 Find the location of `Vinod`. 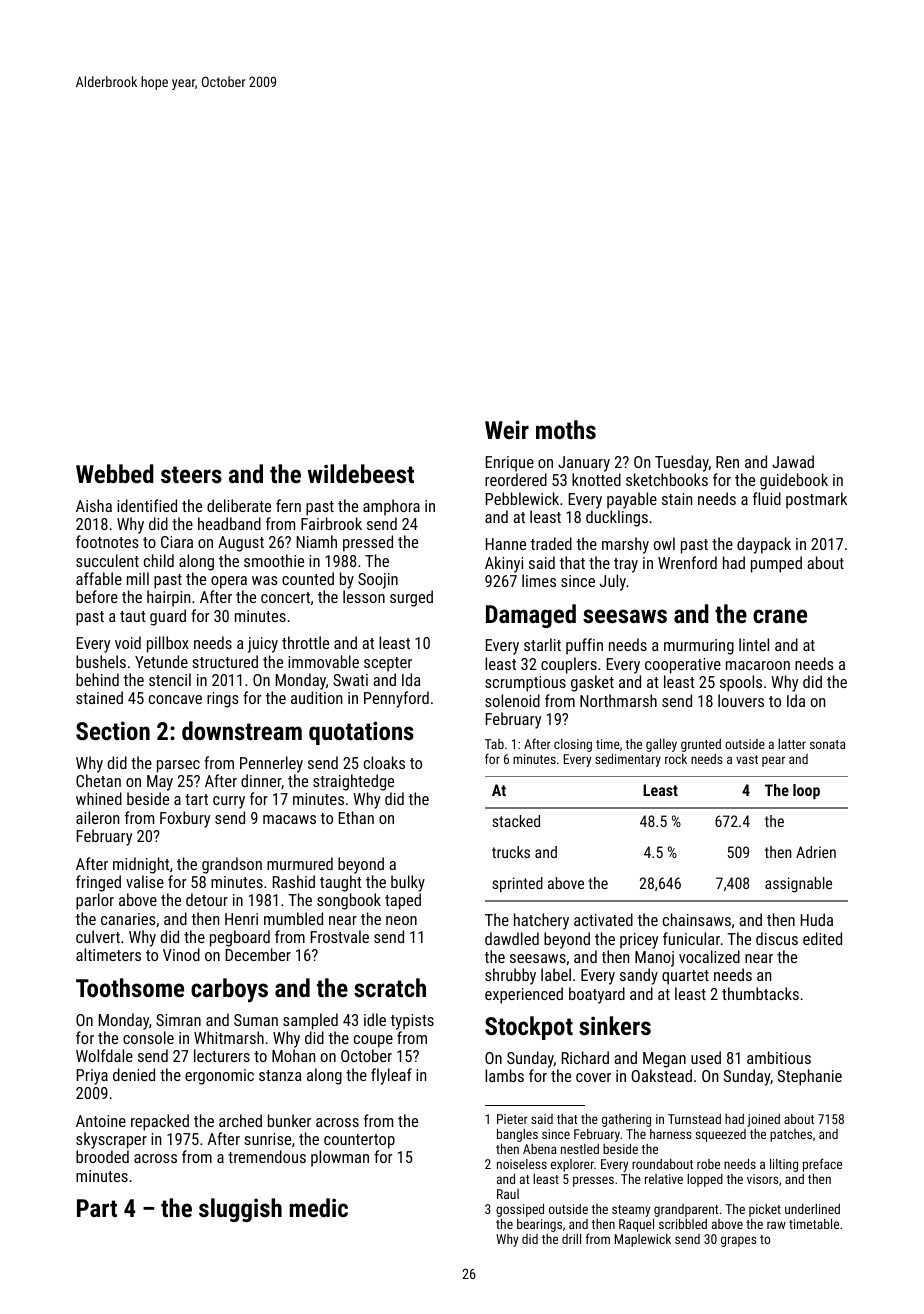

Vinod is located at coordinates (181, 954).
